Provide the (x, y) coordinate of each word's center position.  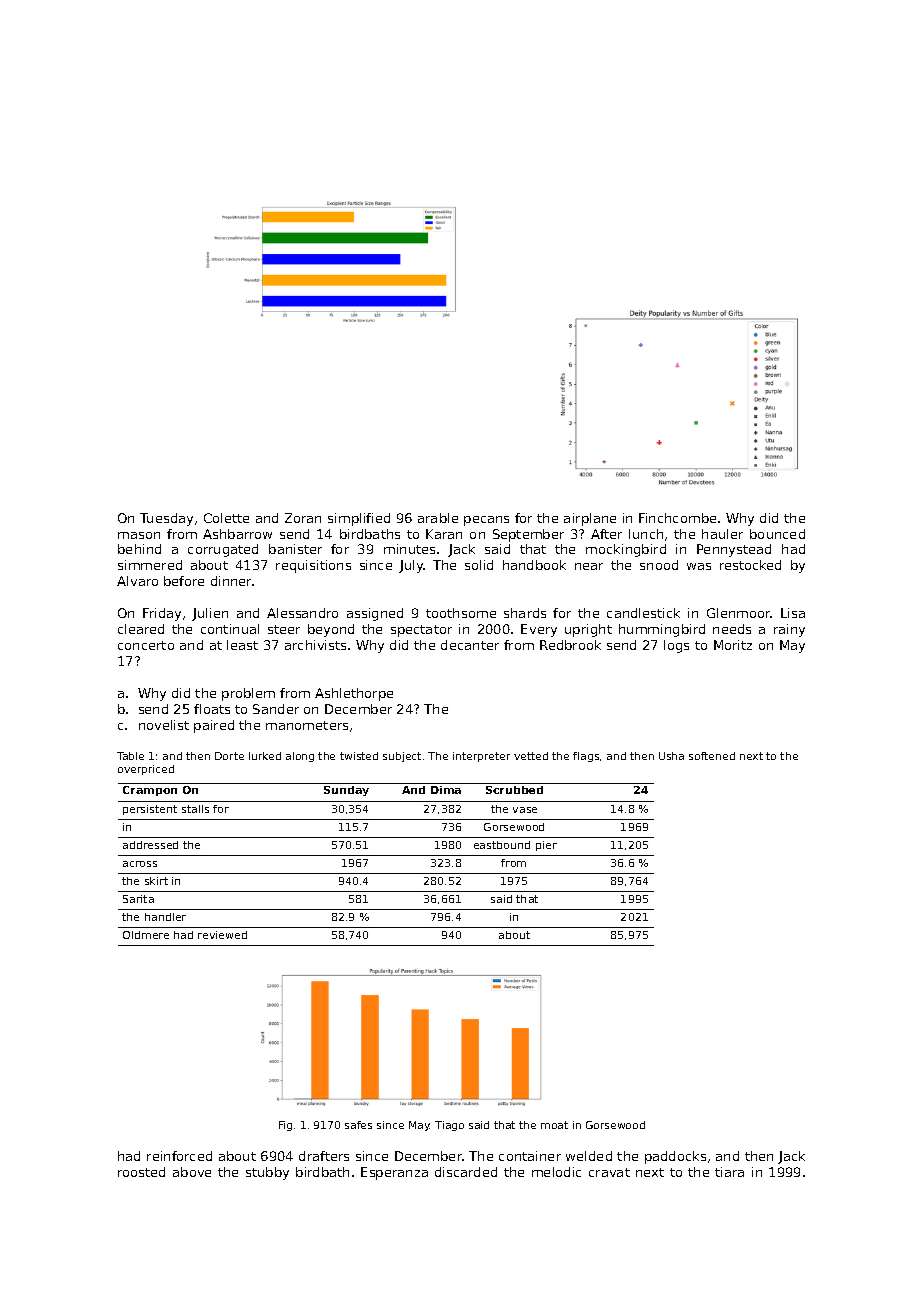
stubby (267, 1173)
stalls (195, 809)
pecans (486, 521)
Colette (226, 518)
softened (712, 756)
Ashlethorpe (354, 694)
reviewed (222, 935)
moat (554, 1125)
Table (130, 756)
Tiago (449, 1126)
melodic (556, 1172)
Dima (446, 790)
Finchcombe (677, 518)
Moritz (733, 645)
